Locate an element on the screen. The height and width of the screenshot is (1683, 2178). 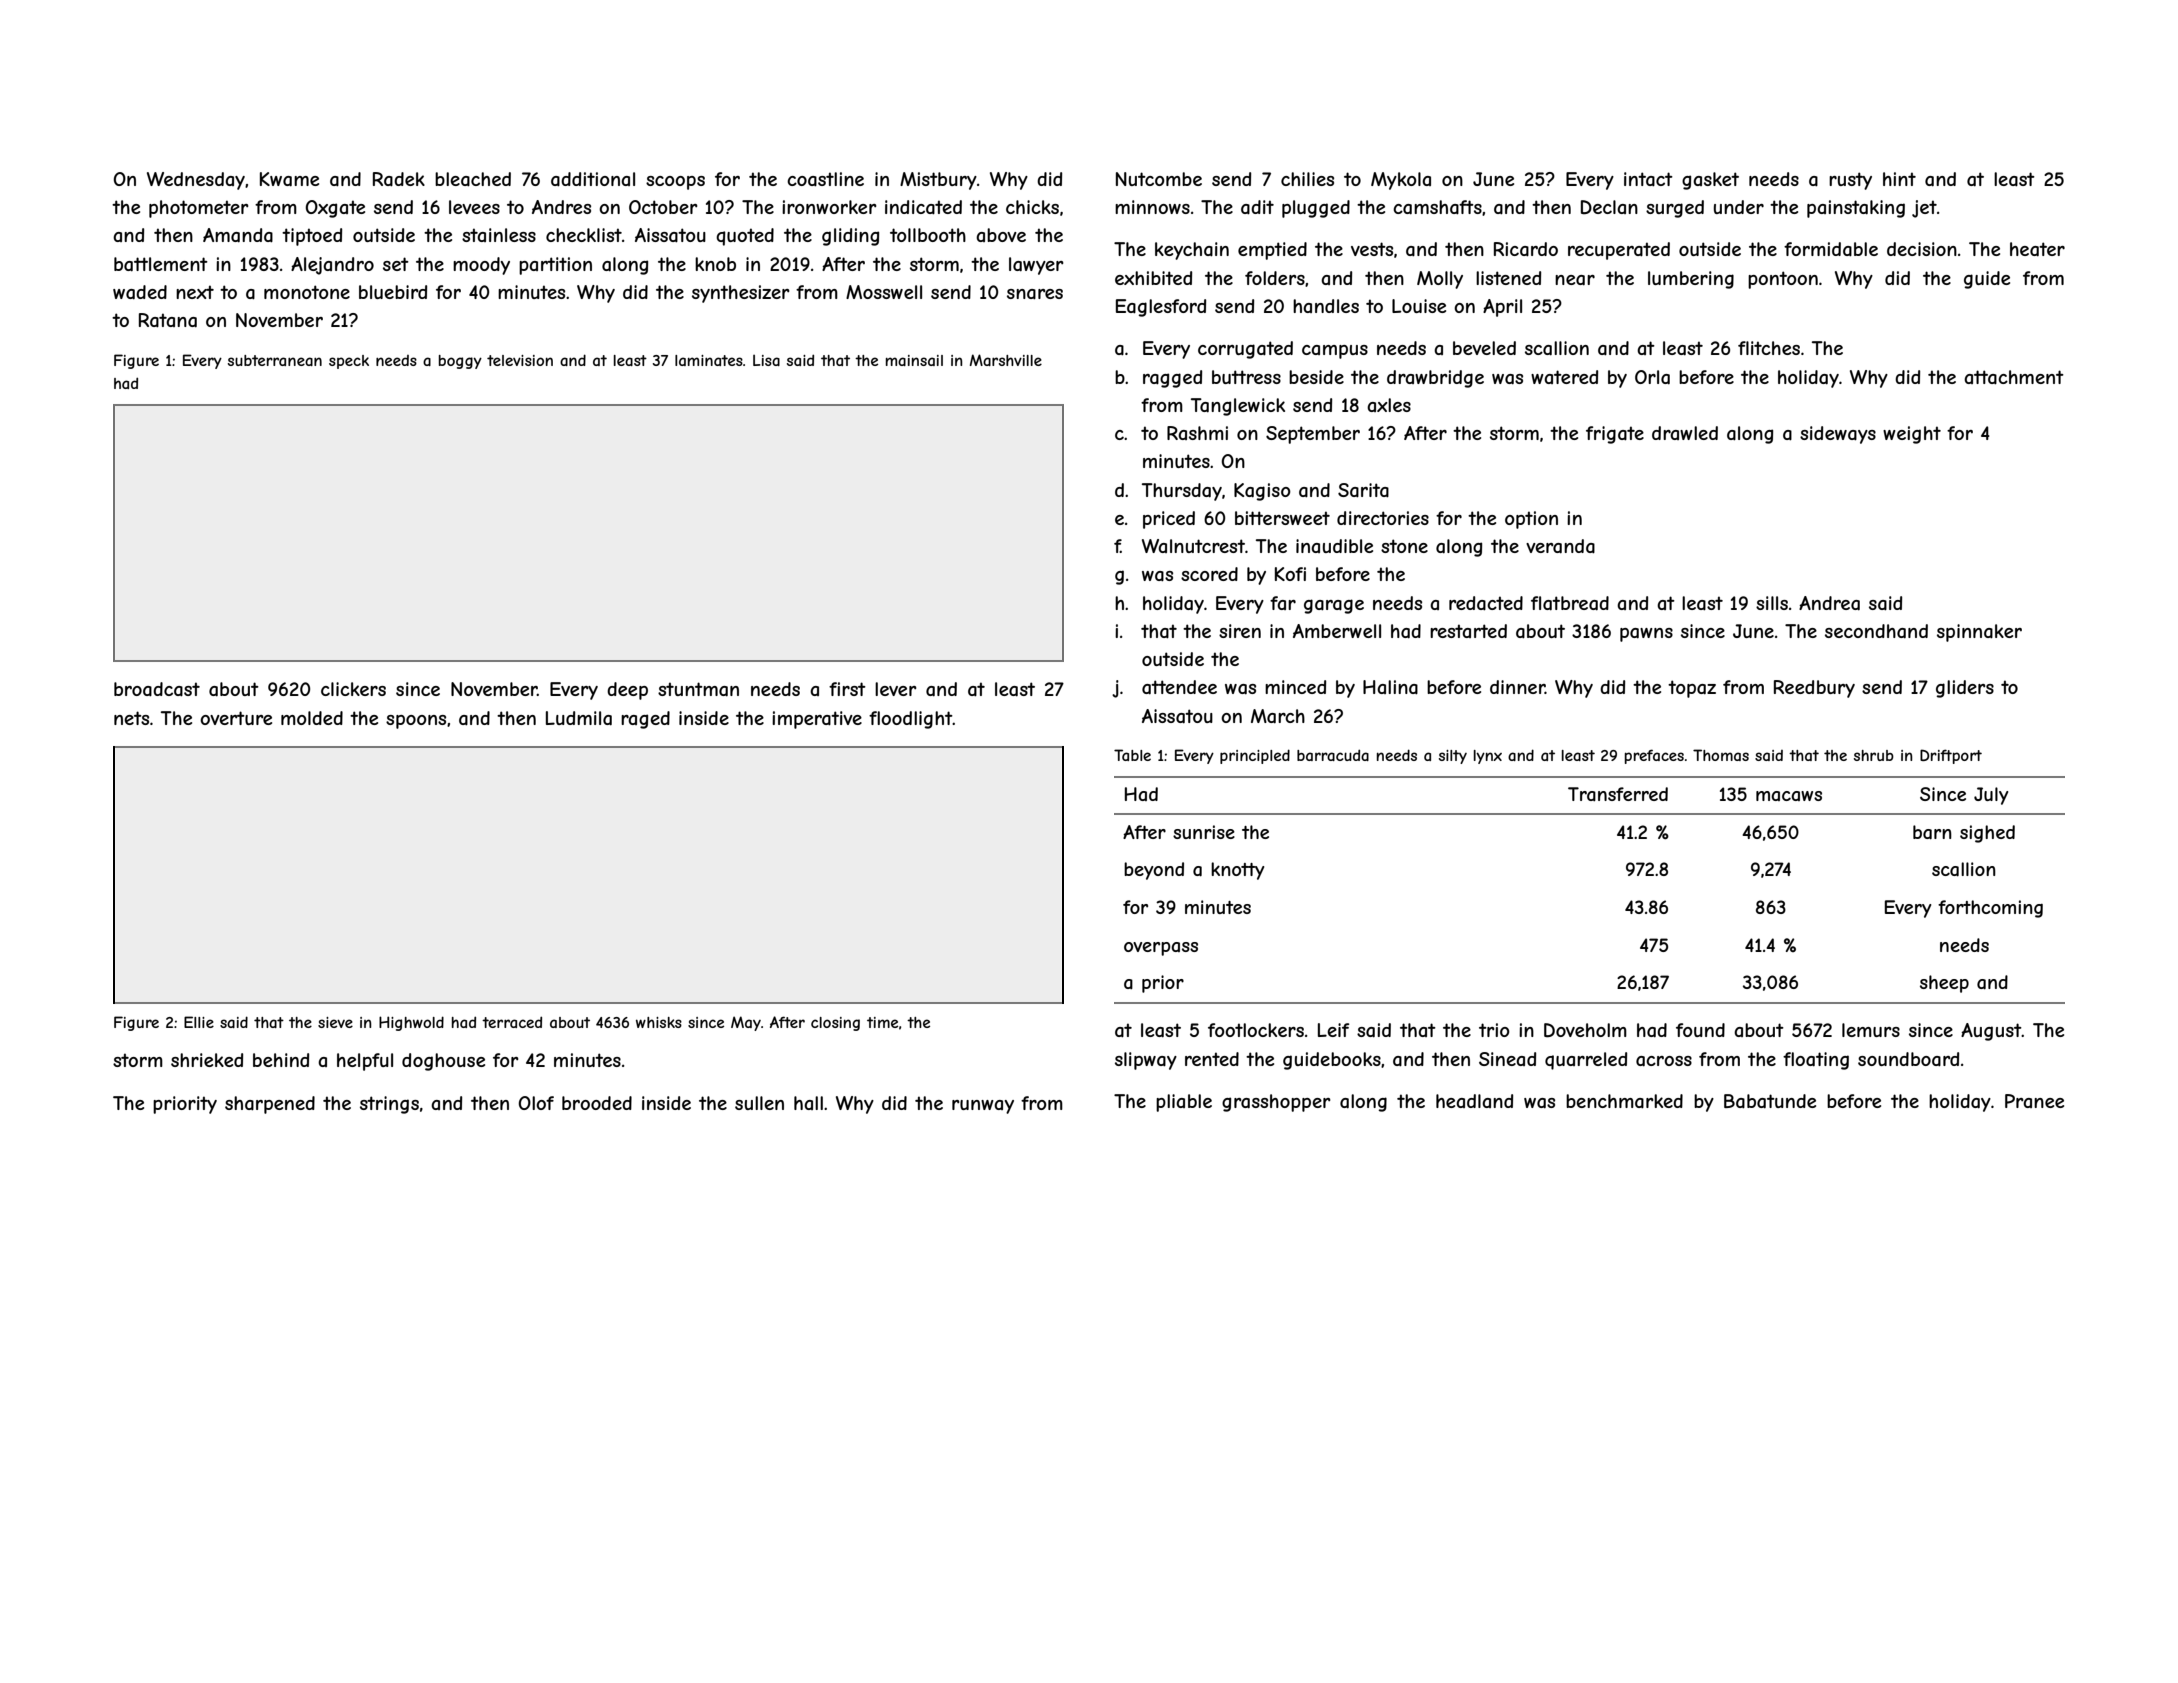
subterranean is located at coordinates (275, 360).
